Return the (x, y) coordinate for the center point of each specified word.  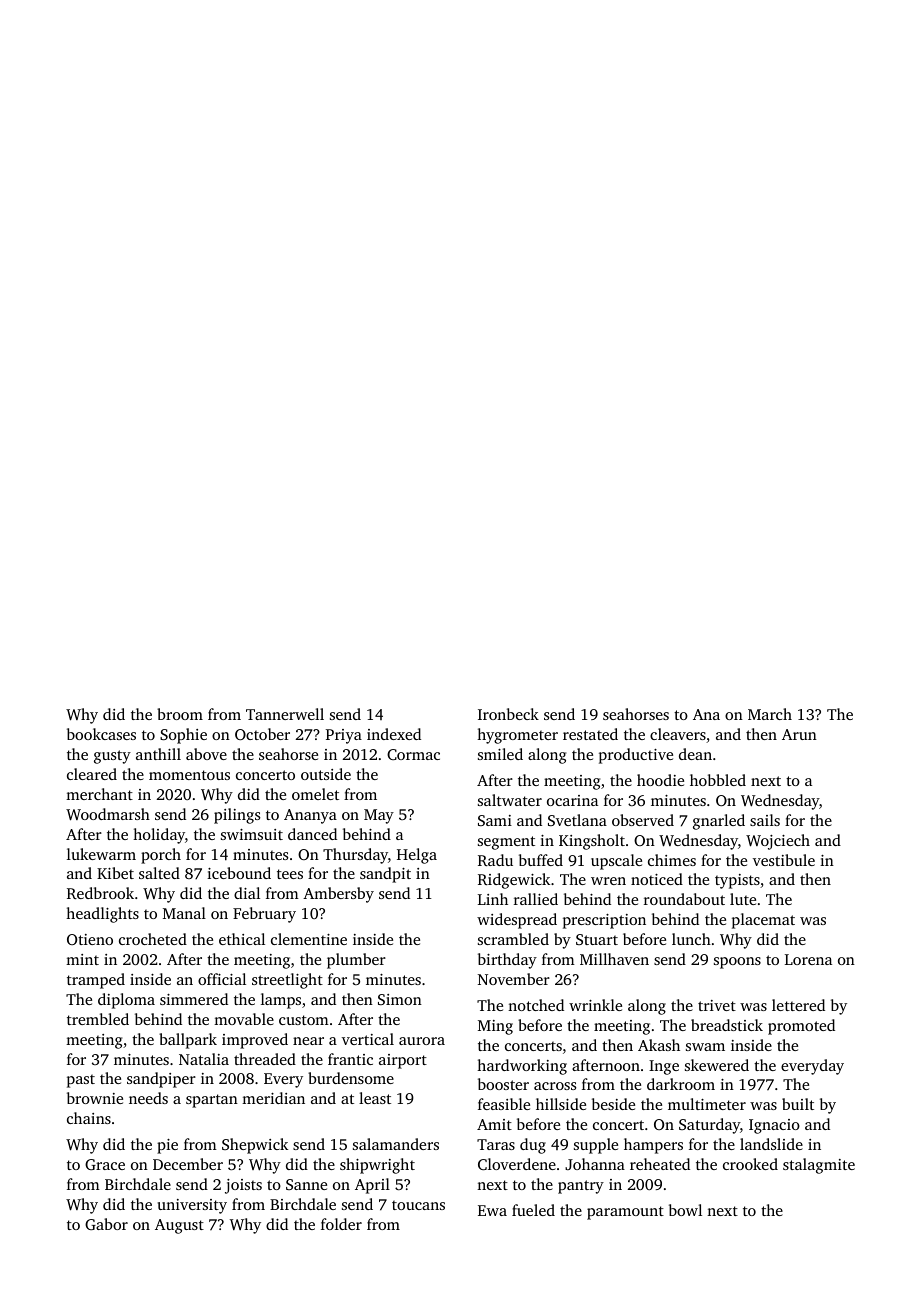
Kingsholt (592, 842)
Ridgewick (514, 881)
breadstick (727, 1025)
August (179, 1226)
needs (148, 1098)
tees (290, 874)
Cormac (413, 754)
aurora (422, 1041)
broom (180, 714)
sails (765, 820)
